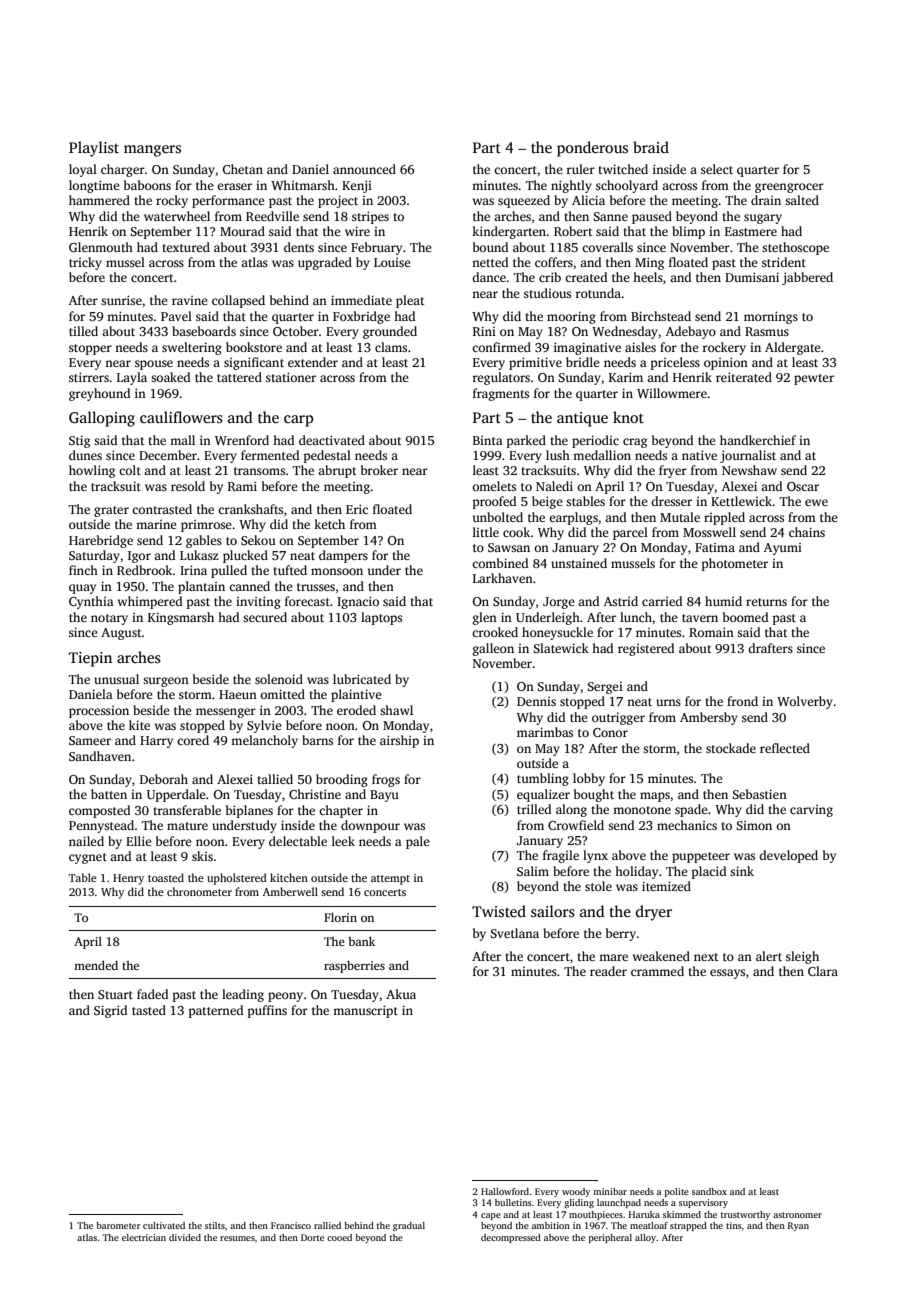 The image size is (908, 1316). Describe the element at coordinates (409, 1226) in the document. I see `gradual` at that location.
